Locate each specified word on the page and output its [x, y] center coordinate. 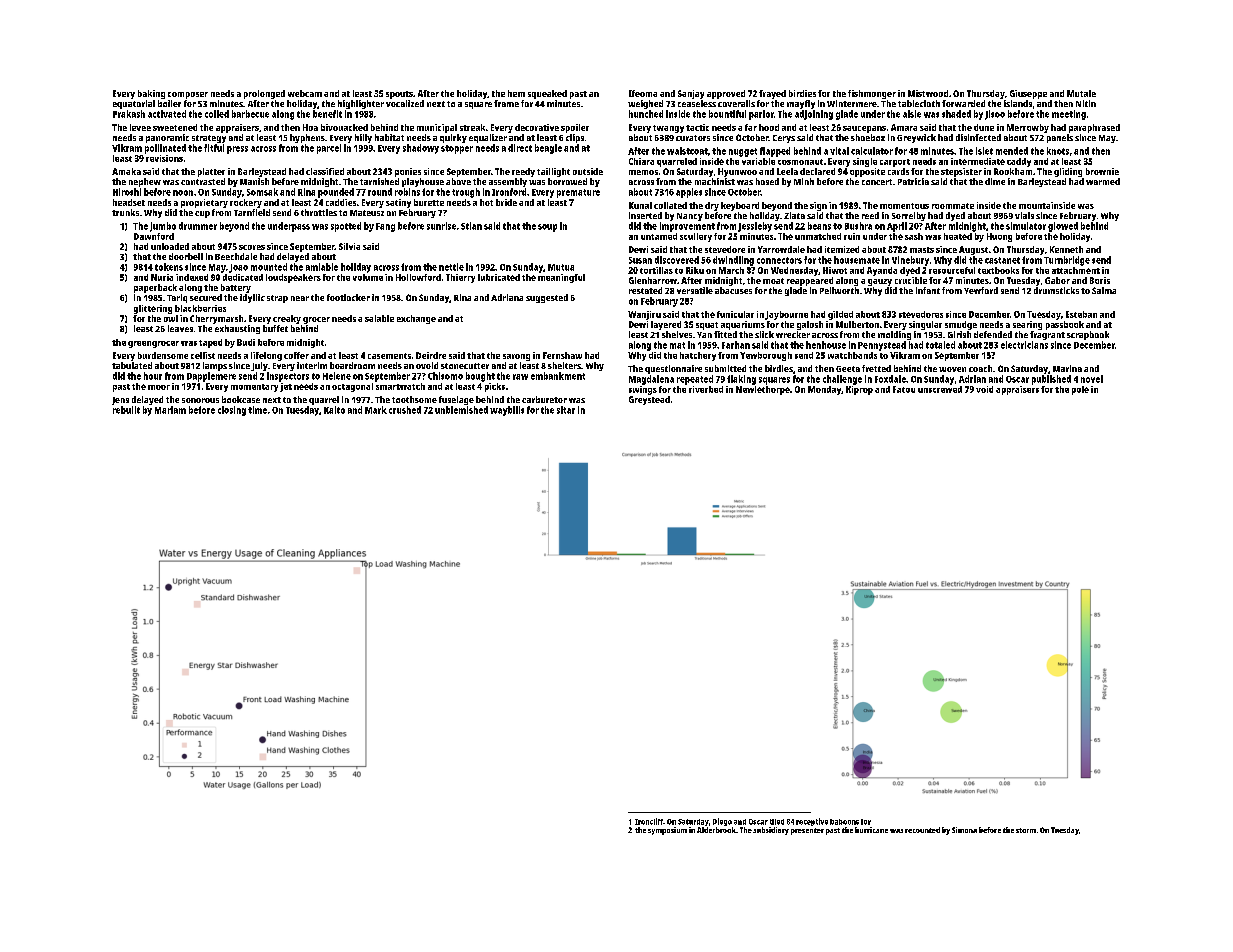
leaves [180, 328]
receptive [812, 822]
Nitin [1086, 103]
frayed [772, 94]
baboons [844, 822]
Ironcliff [649, 821]
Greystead [649, 400]
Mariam [170, 410]
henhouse [826, 345]
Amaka [126, 171]
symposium [667, 831]
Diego [722, 822]
